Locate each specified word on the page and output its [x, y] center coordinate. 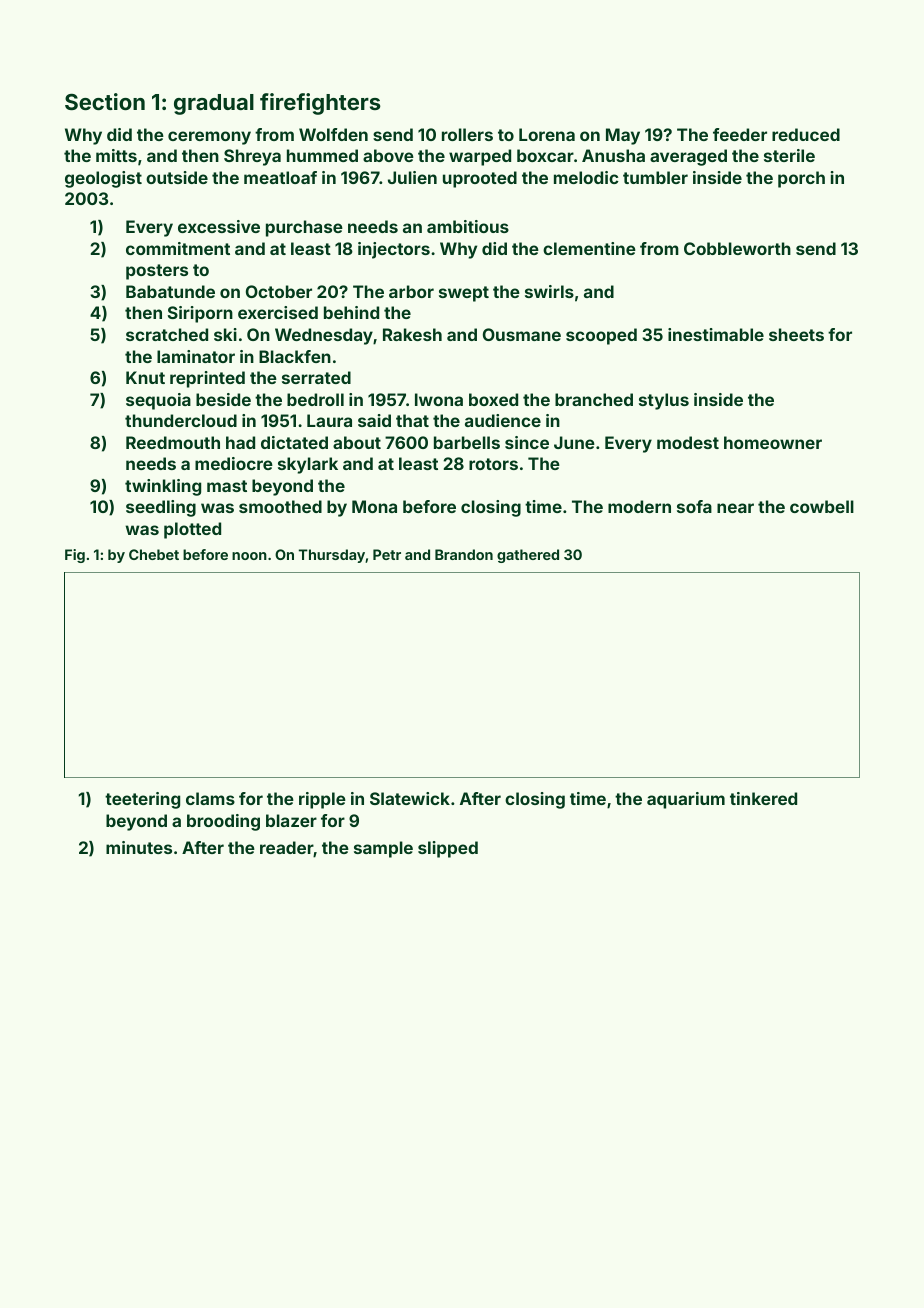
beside [223, 399]
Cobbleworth [737, 248]
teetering [142, 800]
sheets [796, 334]
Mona [374, 506]
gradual [214, 104]
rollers [467, 134]
